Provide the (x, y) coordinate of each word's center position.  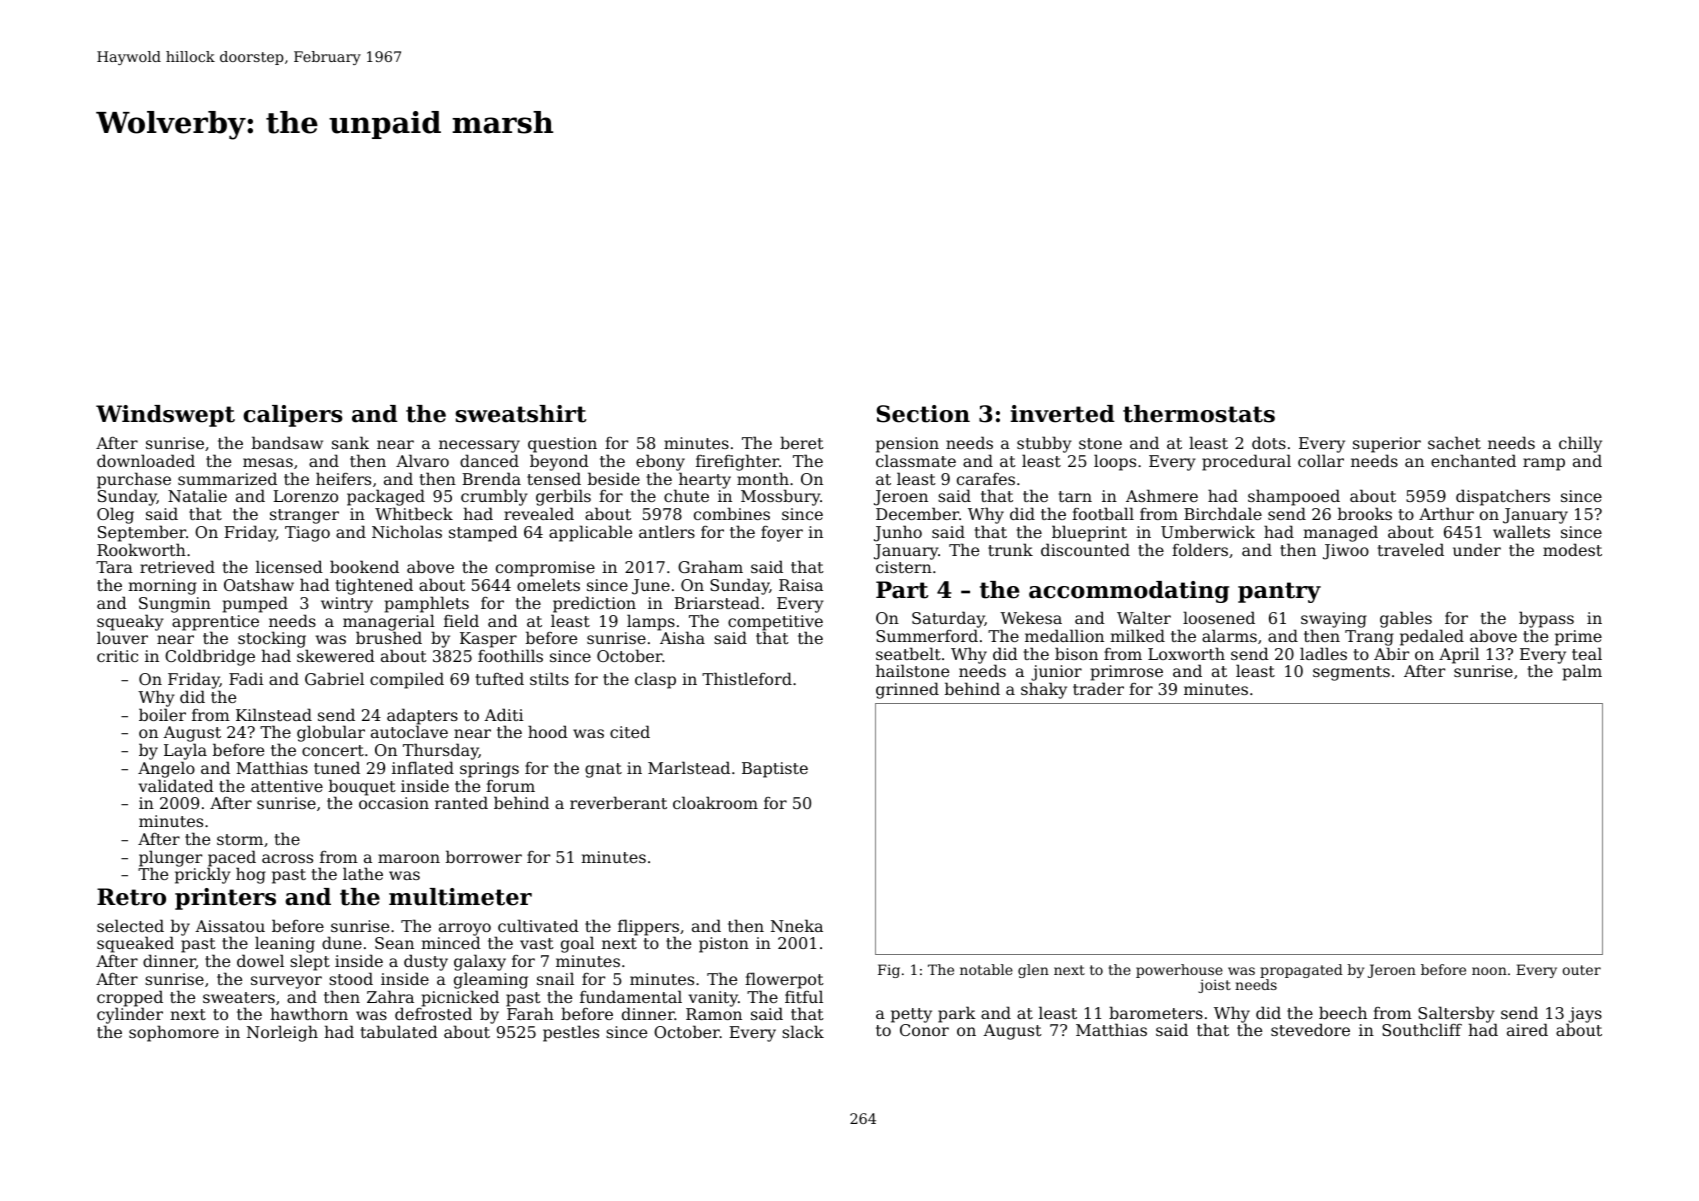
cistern (904, 567)
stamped (483, 533)
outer (1582, 970)
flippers (648, 928)
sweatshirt (520, 414)
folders (1200, 549)
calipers (293, 416)
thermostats (1199, 414)
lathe (363, 873)
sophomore (174, 1033)
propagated (1301, 971)
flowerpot (784, 980)
